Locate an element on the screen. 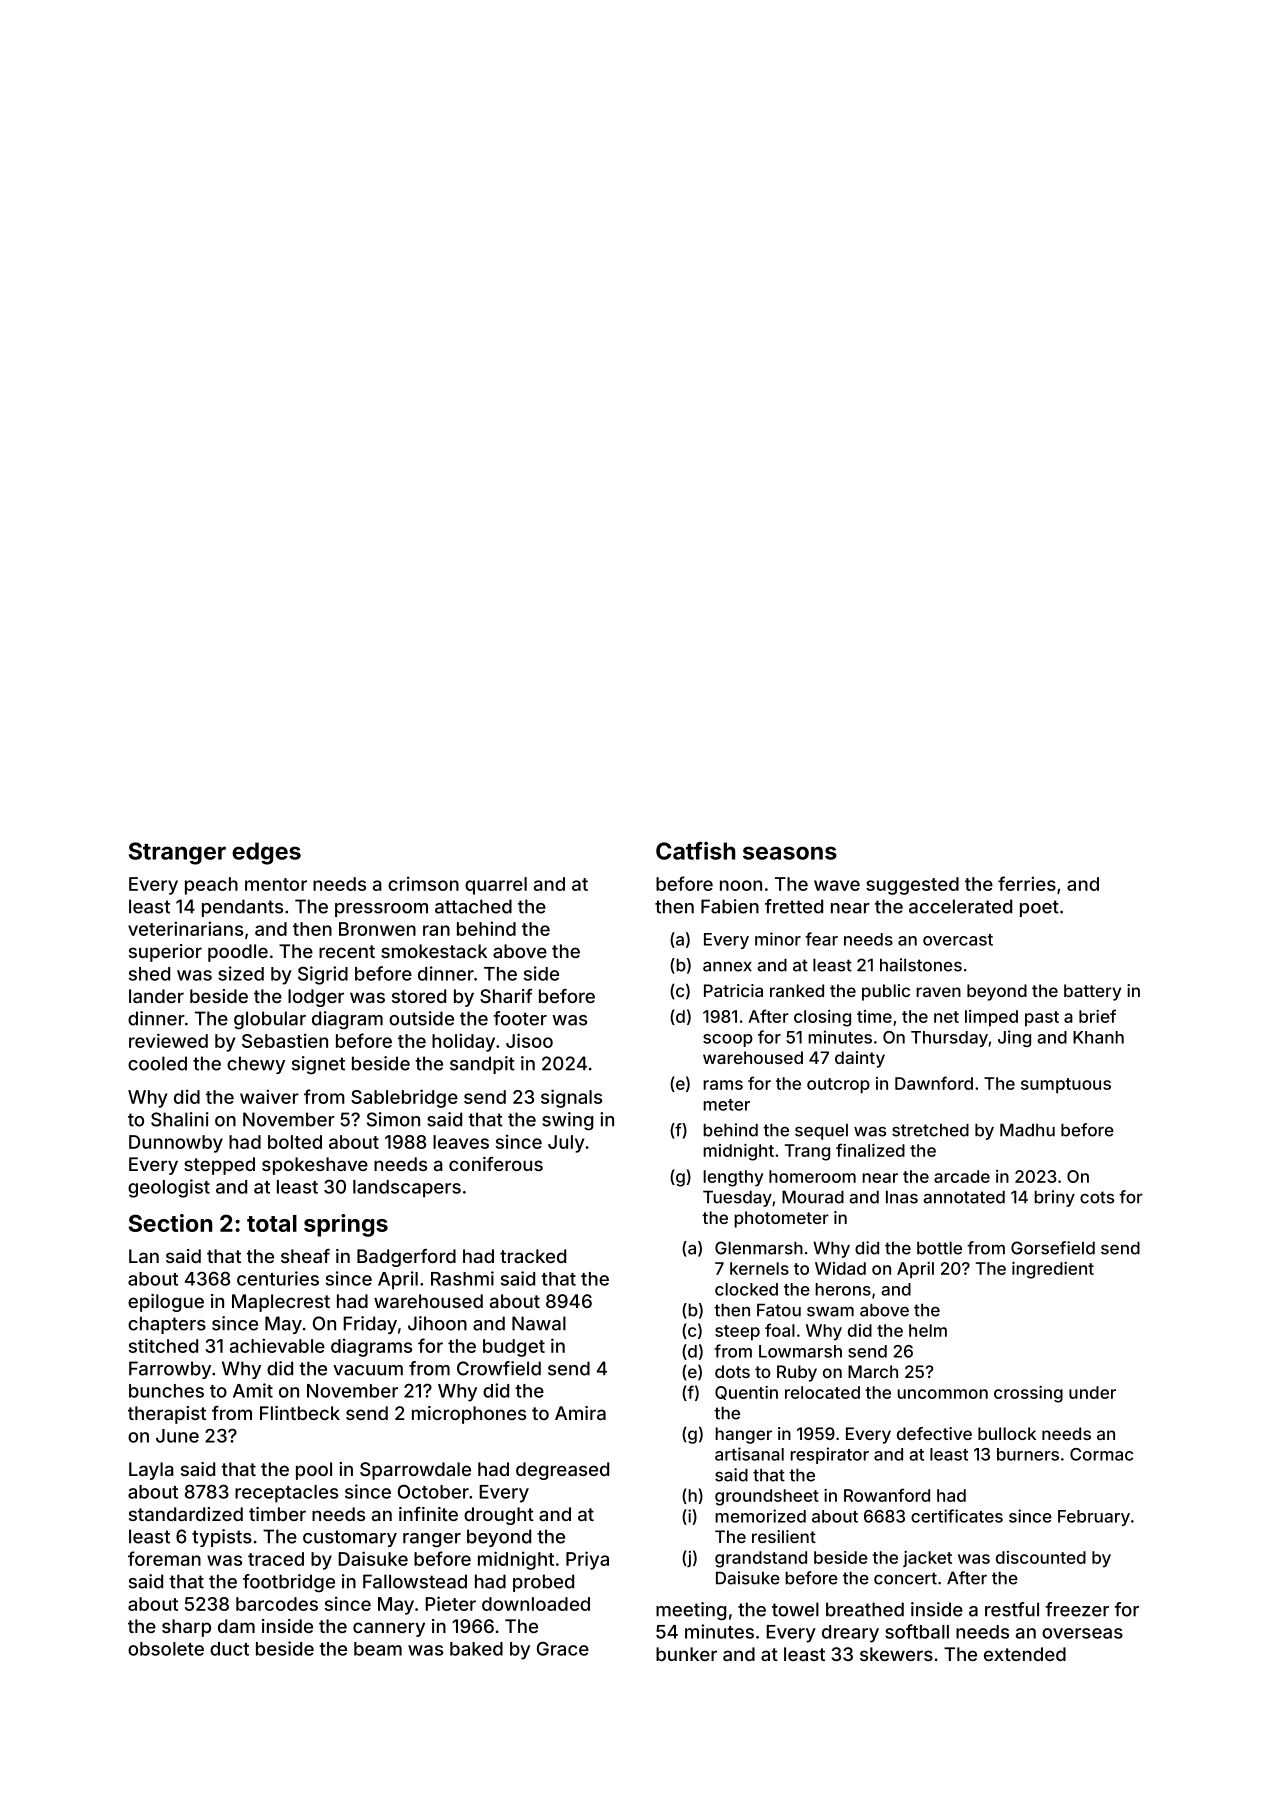 The width and height of the screenshot is (1272, 1798). bunker is located at coordinates (686, 1654).
